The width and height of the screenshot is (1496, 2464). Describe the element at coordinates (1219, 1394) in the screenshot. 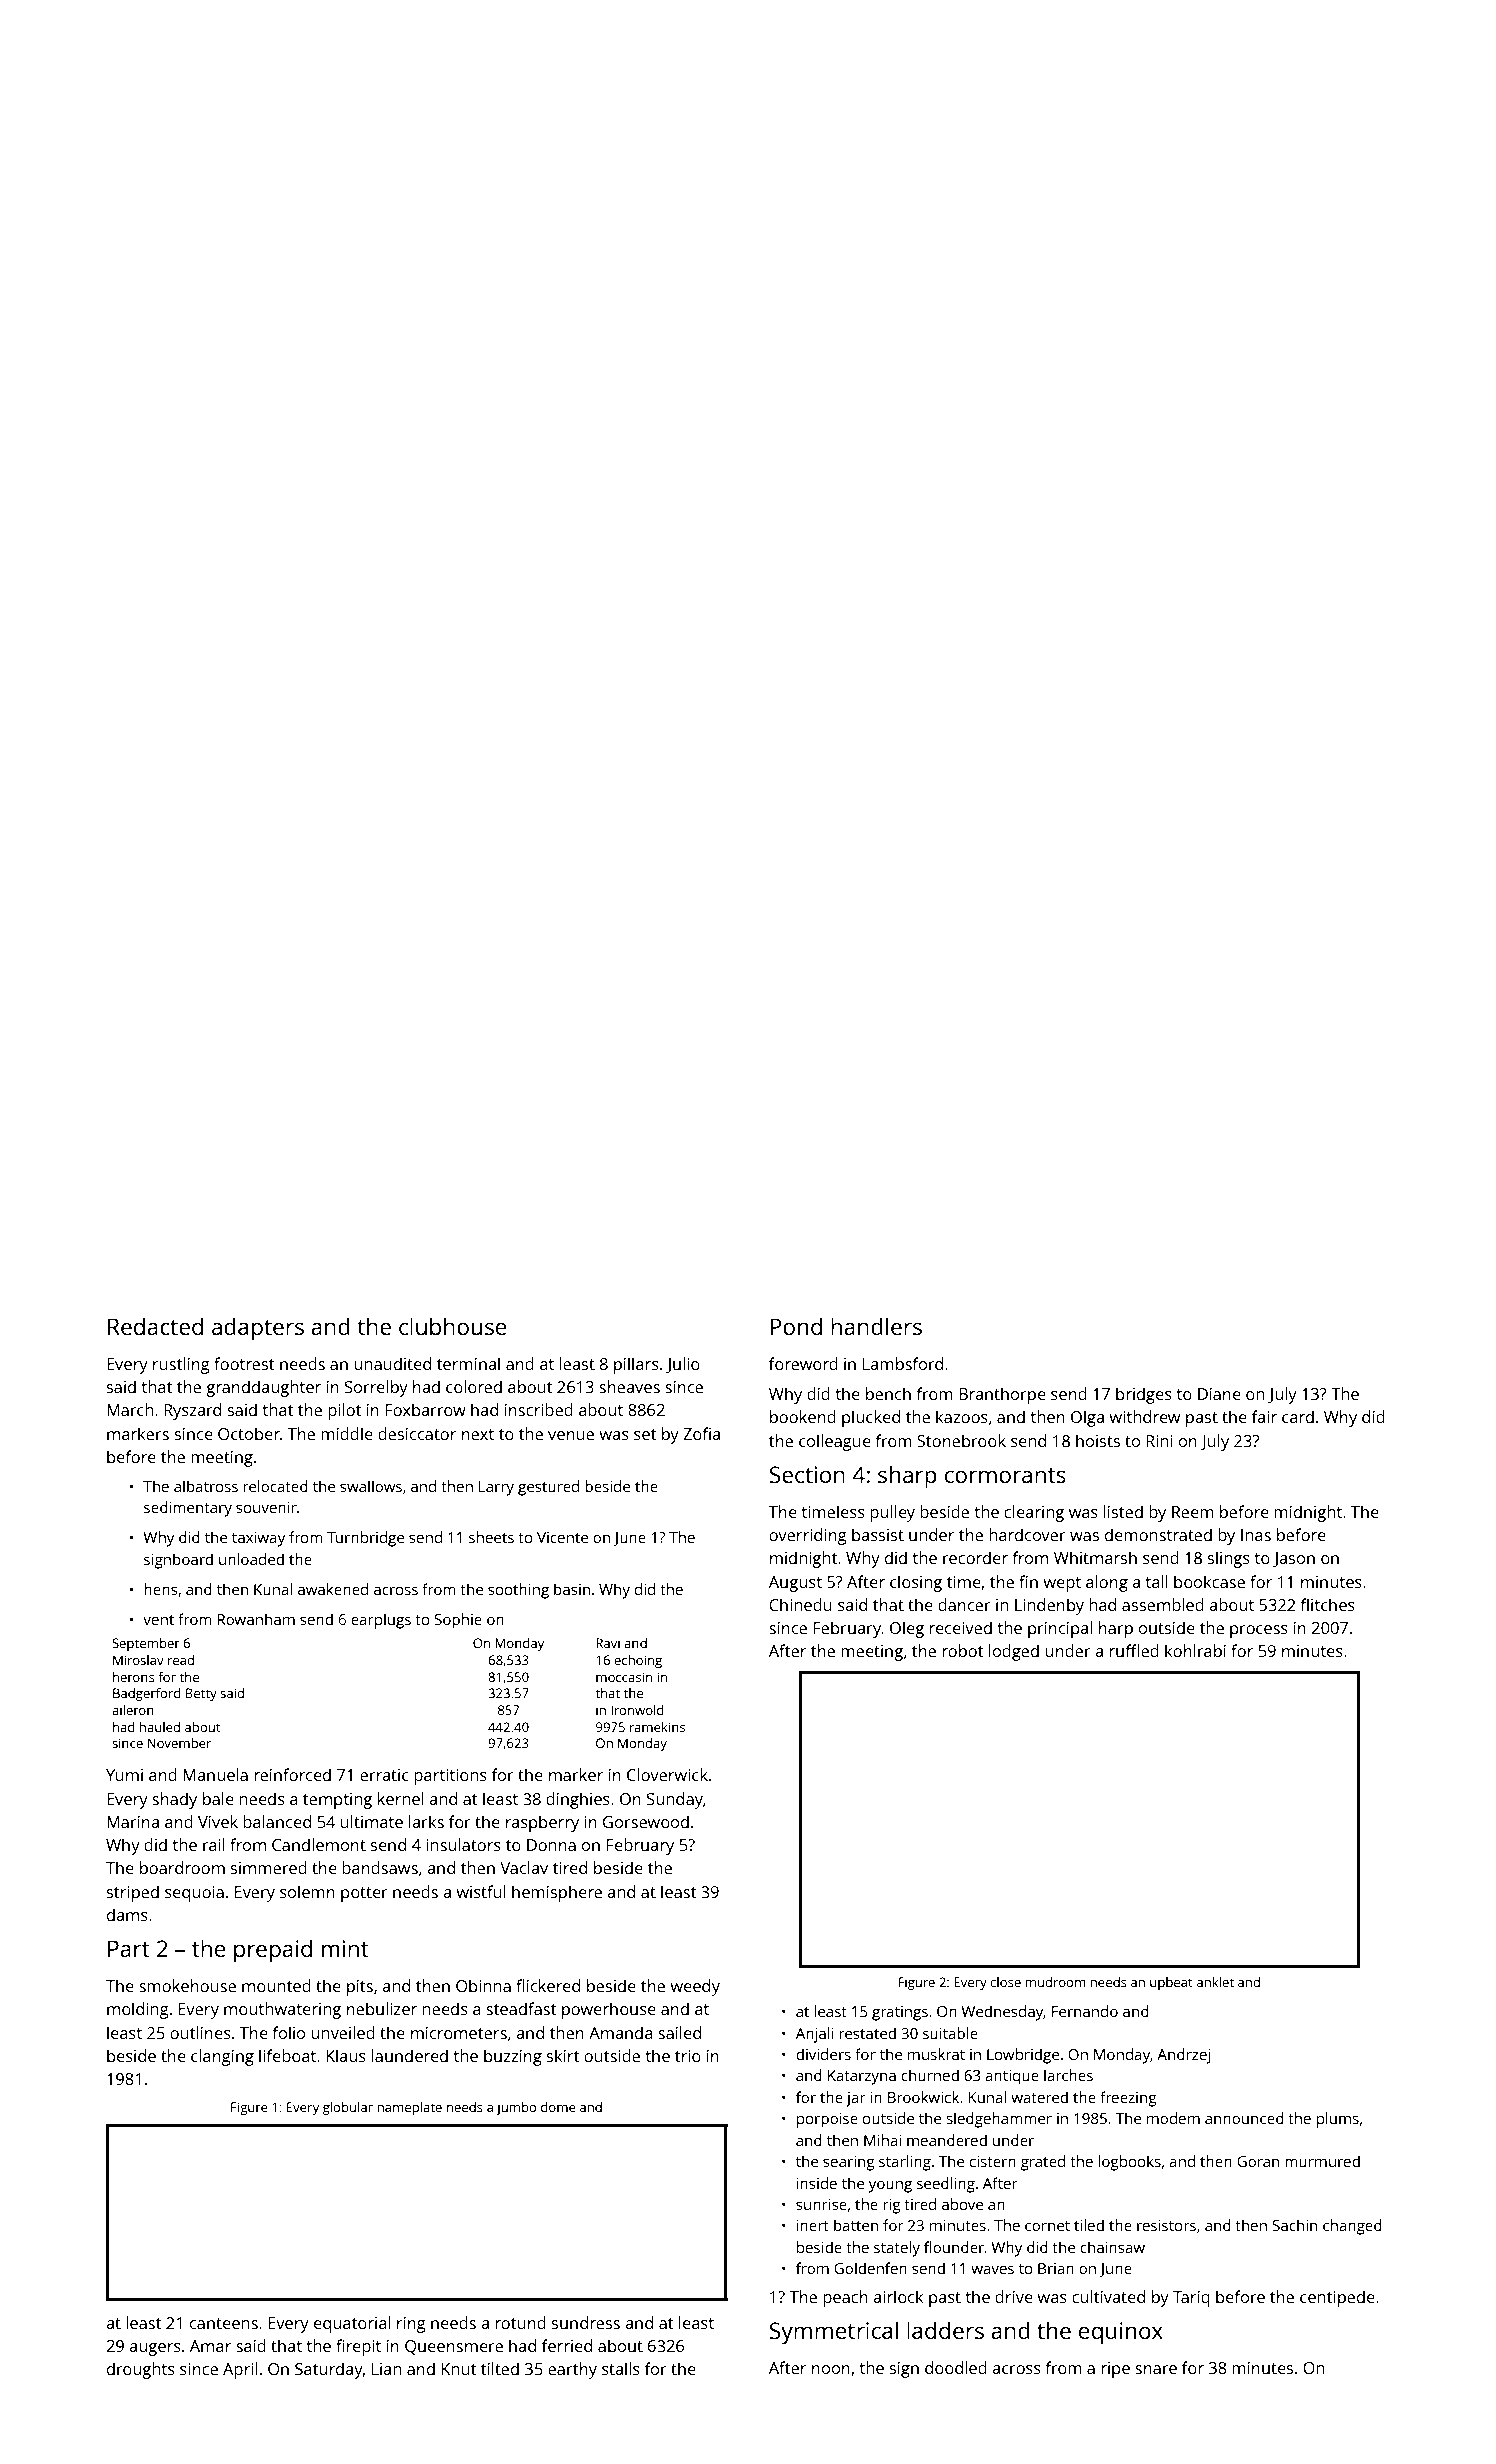

I see `Diane` at that location.
